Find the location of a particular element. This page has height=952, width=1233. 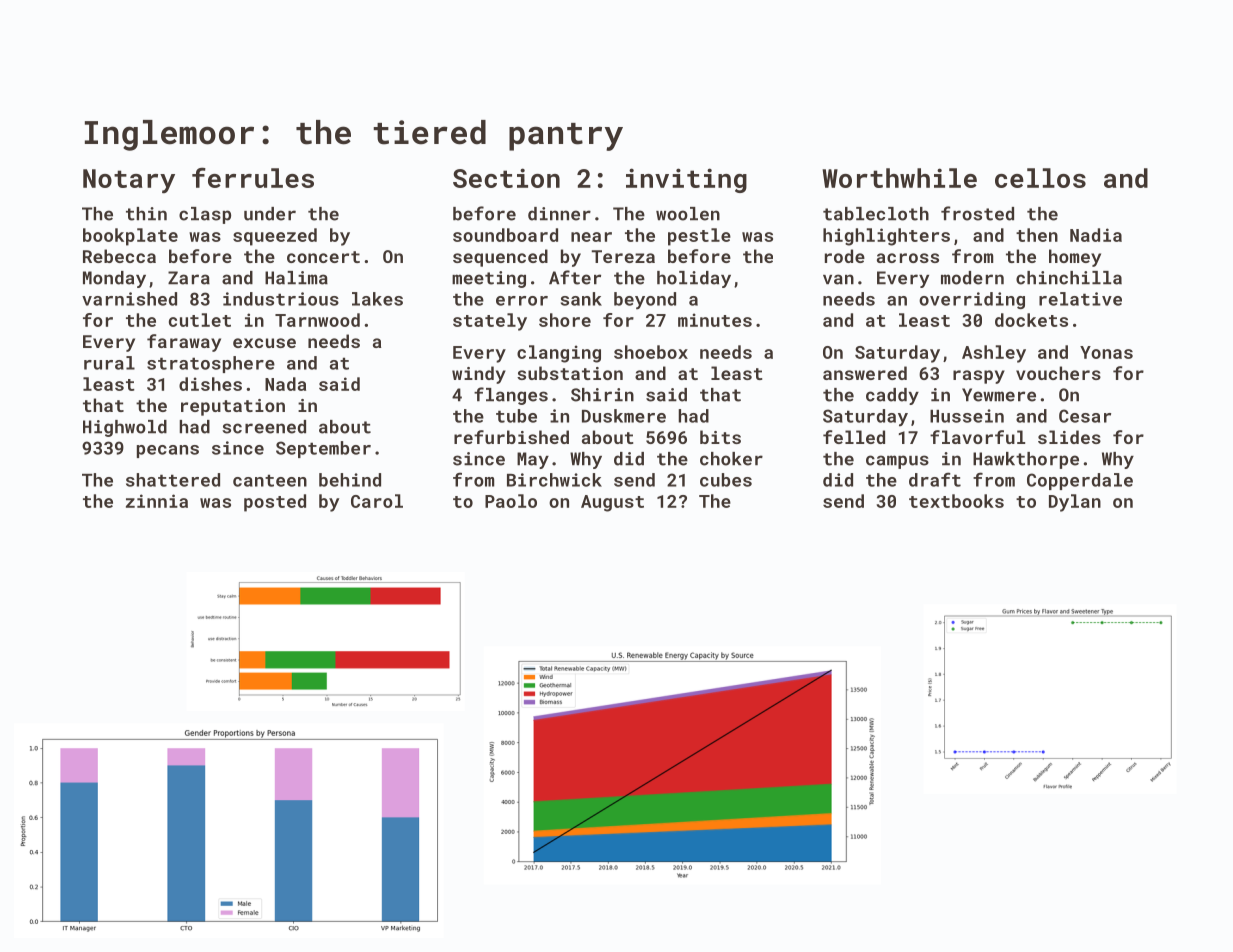

lakes is located at coordinates (377, 299).
